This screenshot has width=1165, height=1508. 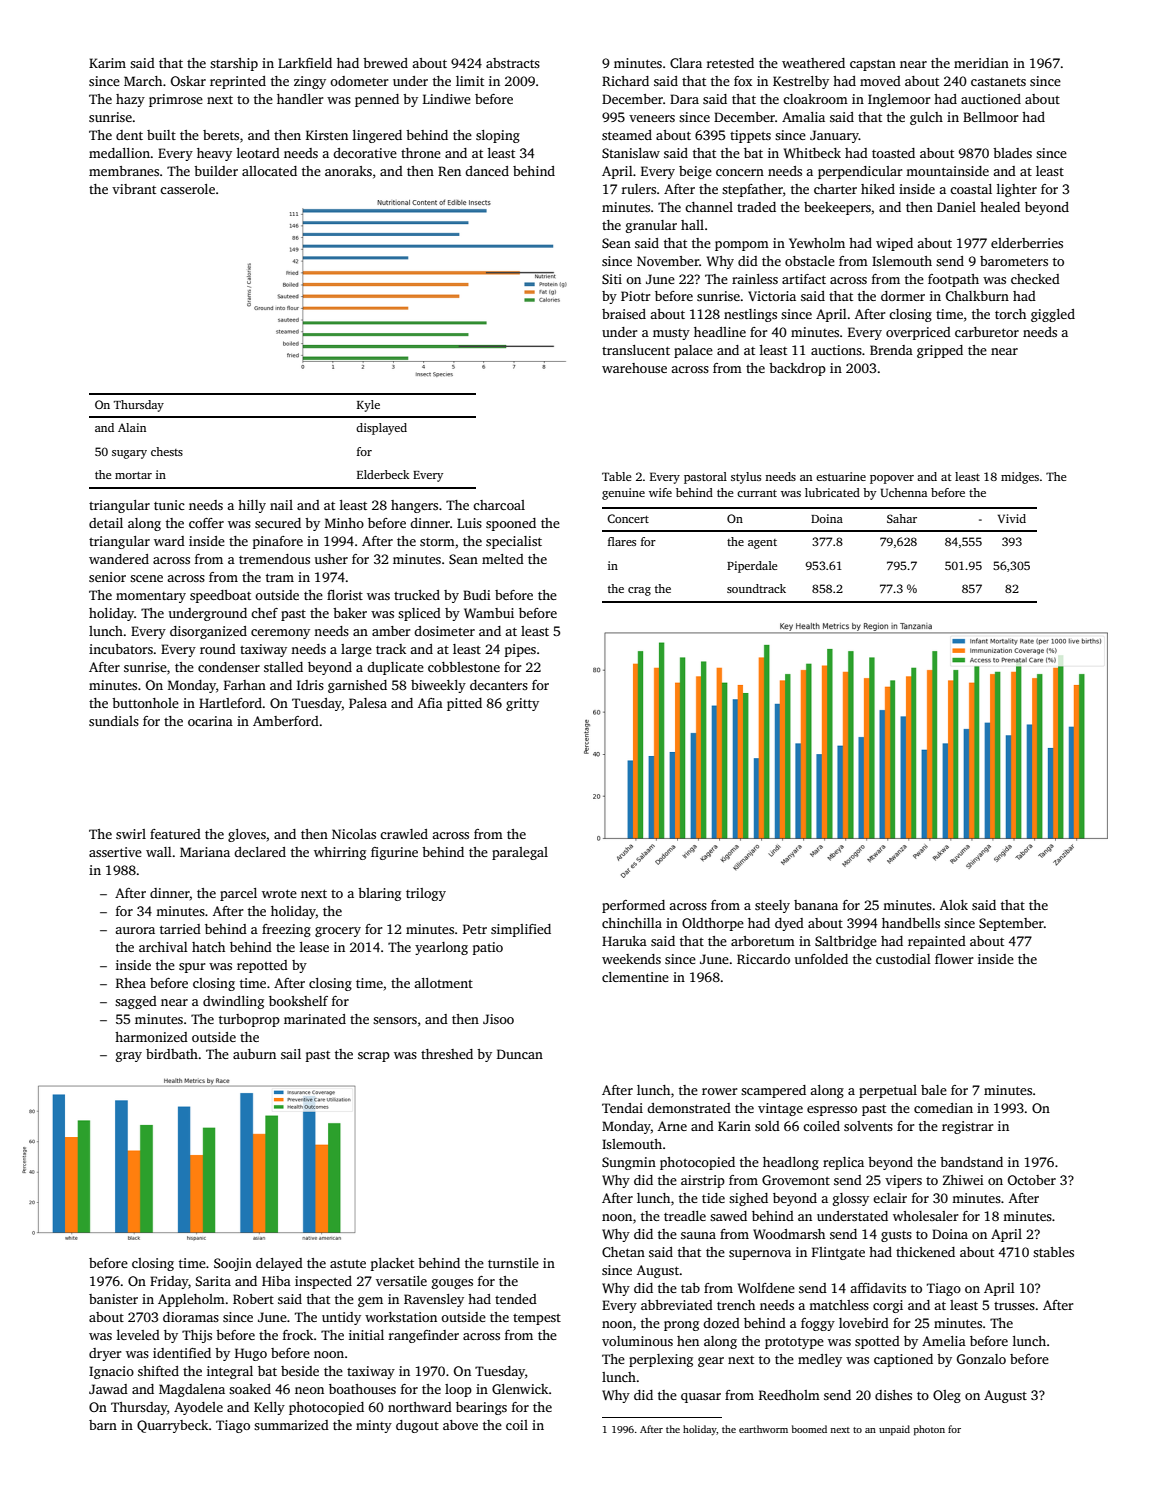 What do you see at coordinates (191, 1300) in the screenshot?
I see `Appleholm` at bounding box center [191, 1300].
